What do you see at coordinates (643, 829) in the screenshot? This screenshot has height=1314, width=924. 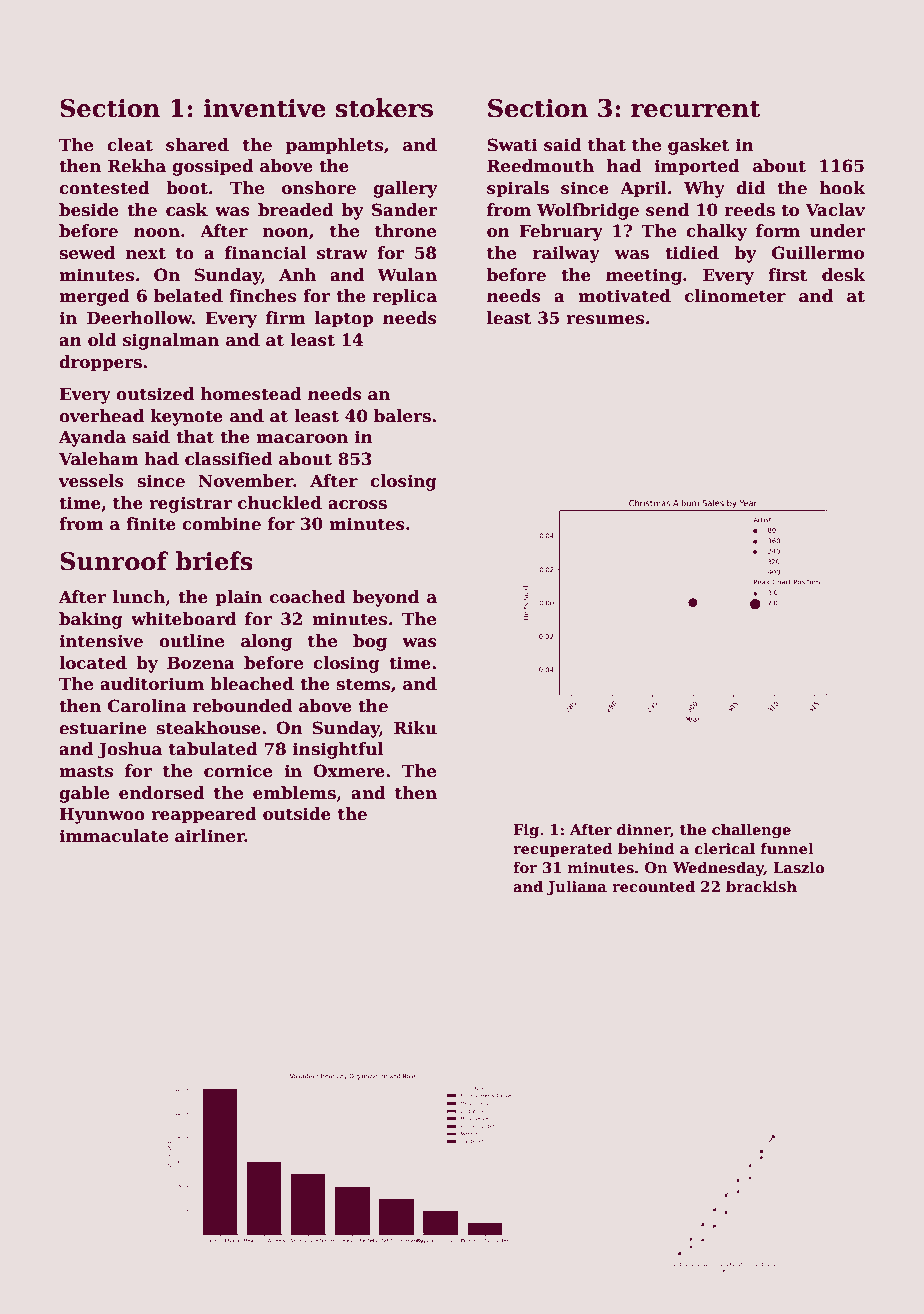 I see `dinner` at bounding box center [643, 829].
